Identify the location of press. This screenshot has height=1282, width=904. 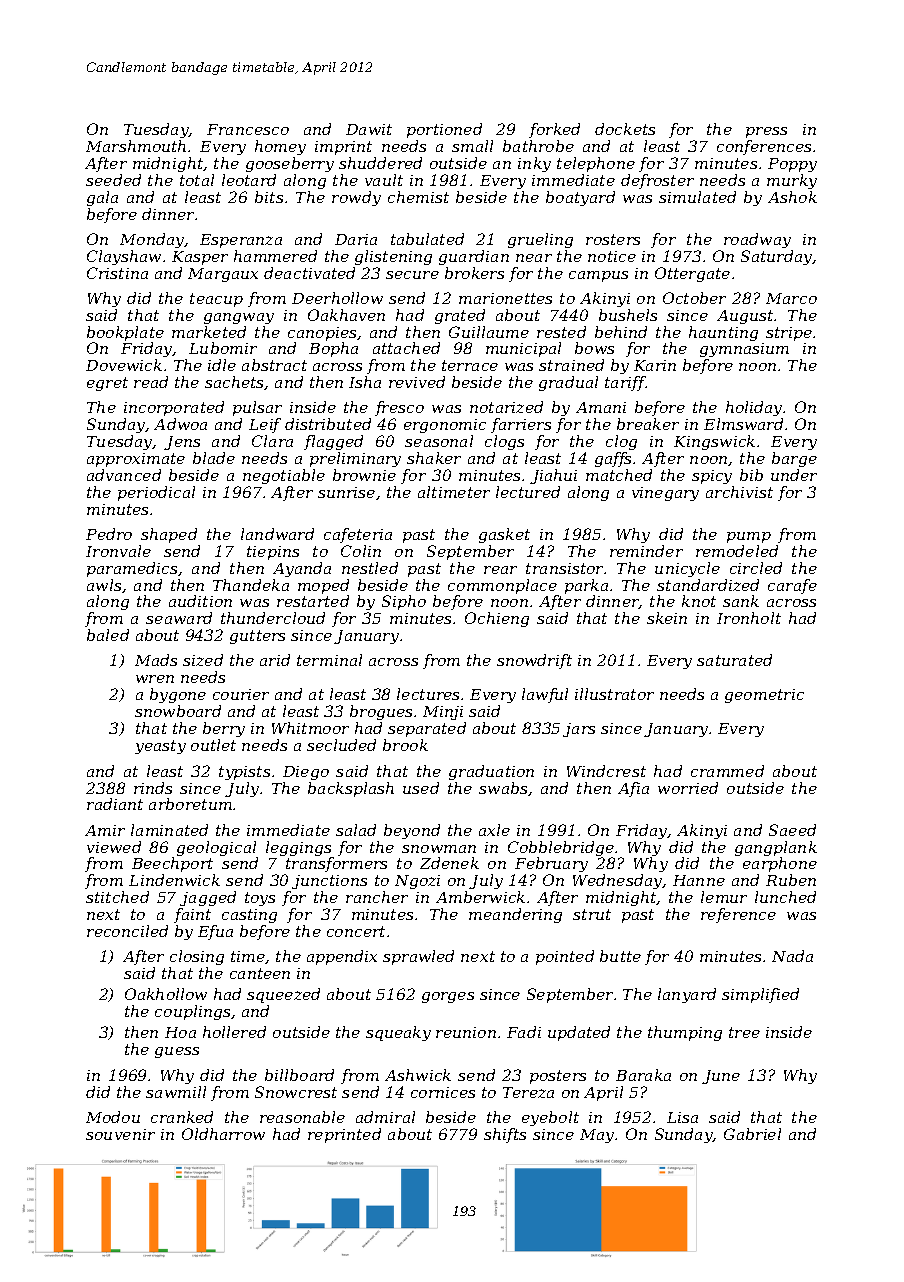
(766, 132).
